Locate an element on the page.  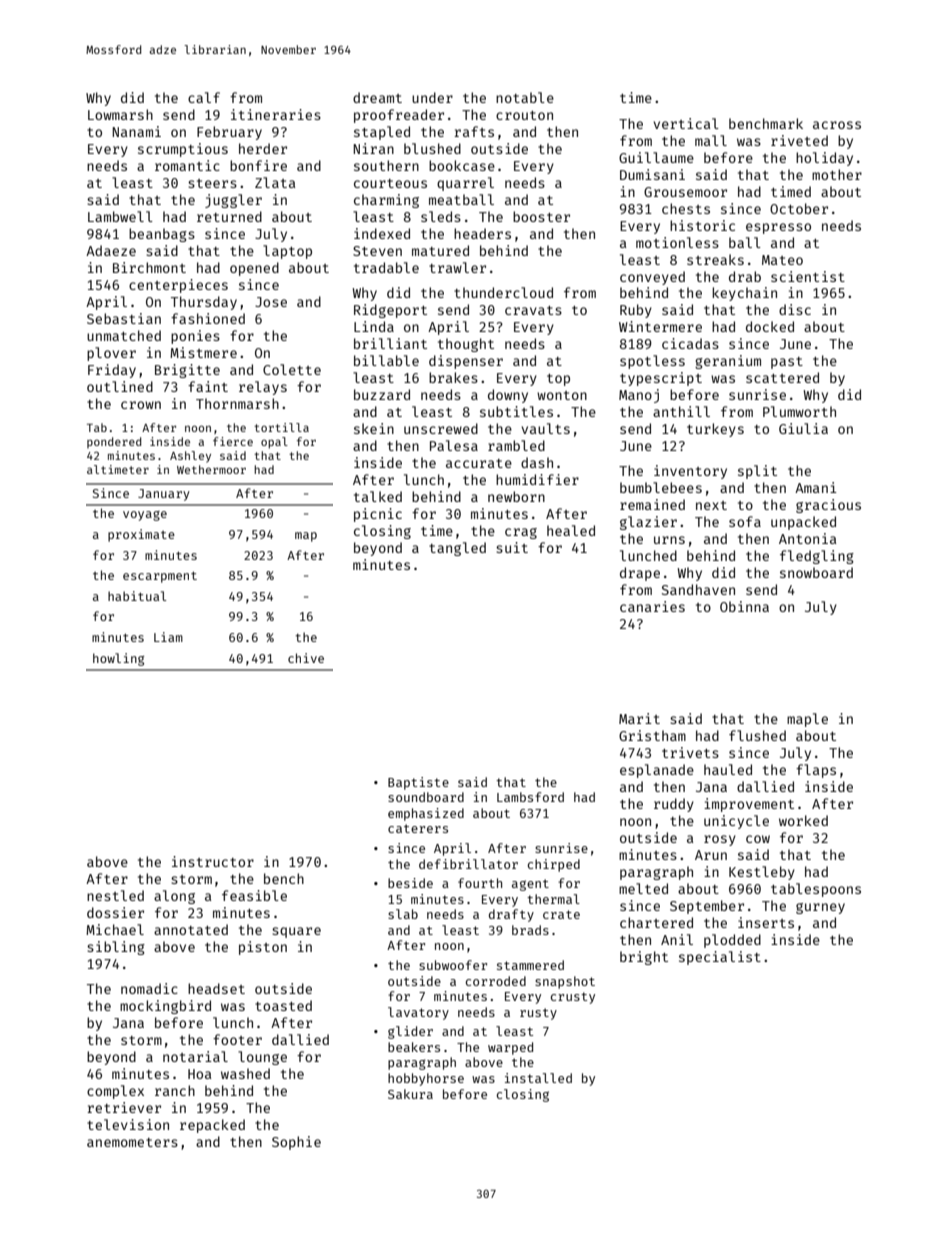
sofa is located at coordinates (745, 521).
